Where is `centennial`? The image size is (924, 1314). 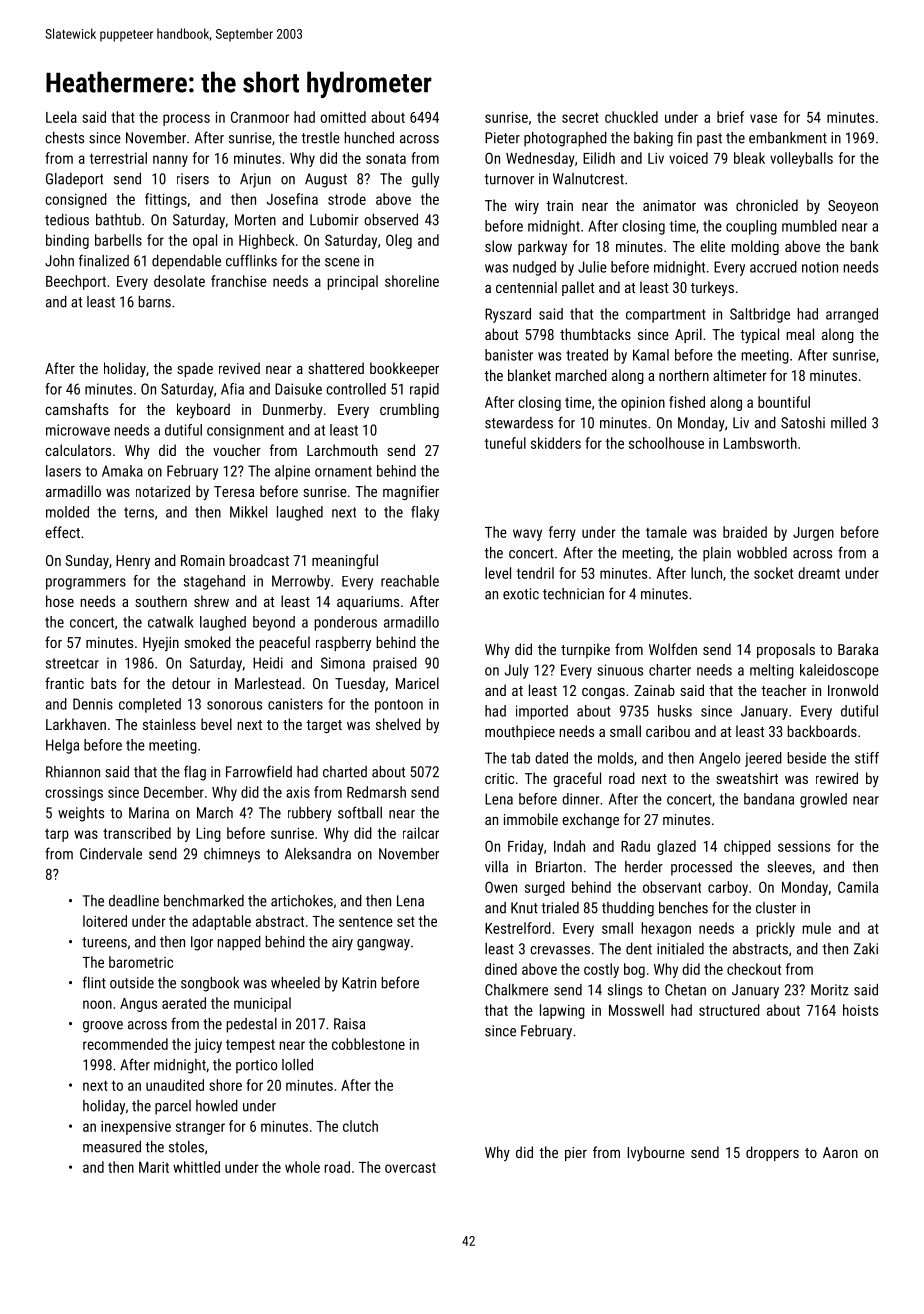 centennial is located at coordinates (526, 287).
